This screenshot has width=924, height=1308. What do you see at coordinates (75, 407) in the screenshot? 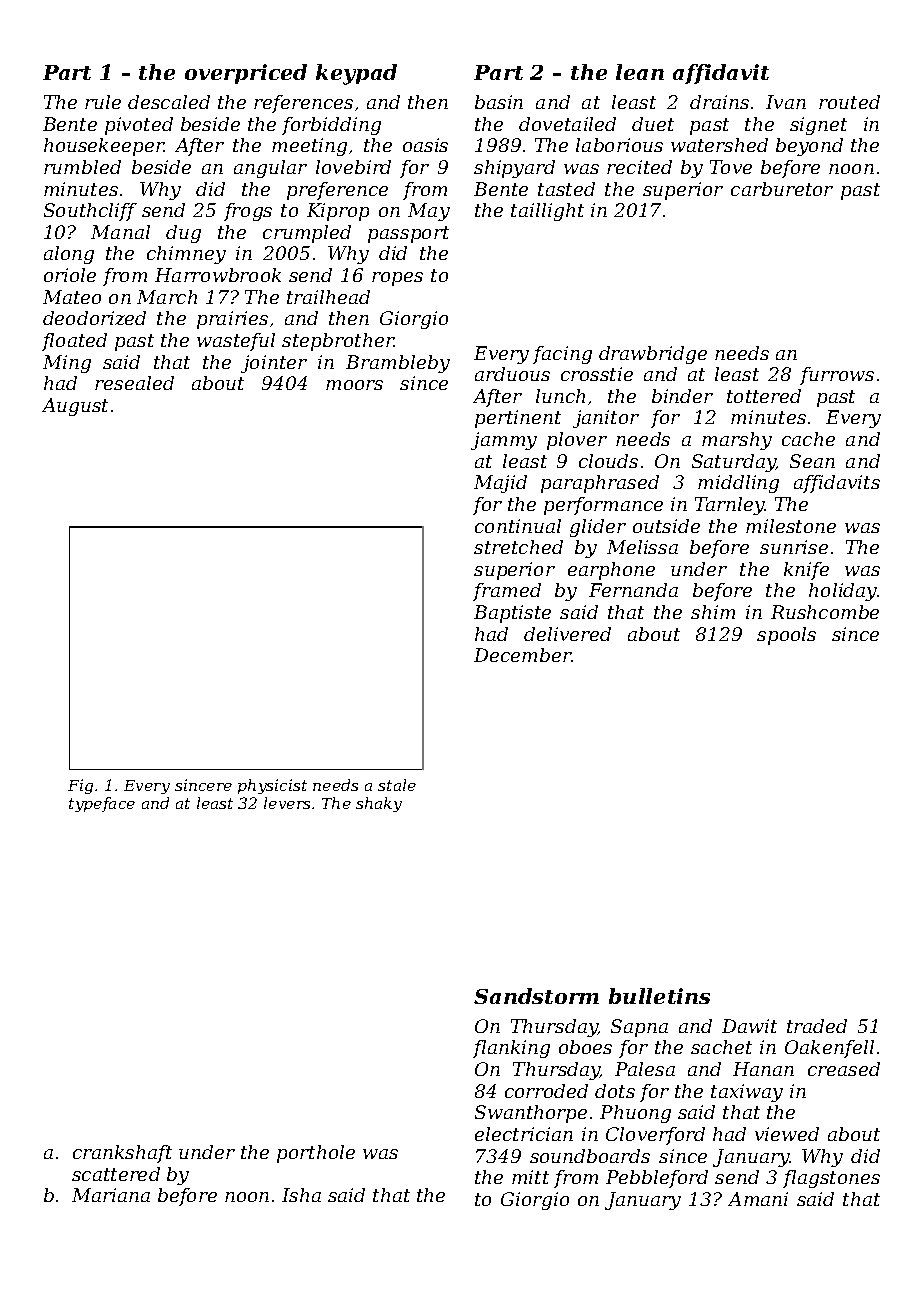
I see `August` at bounding box center [75, 407].
